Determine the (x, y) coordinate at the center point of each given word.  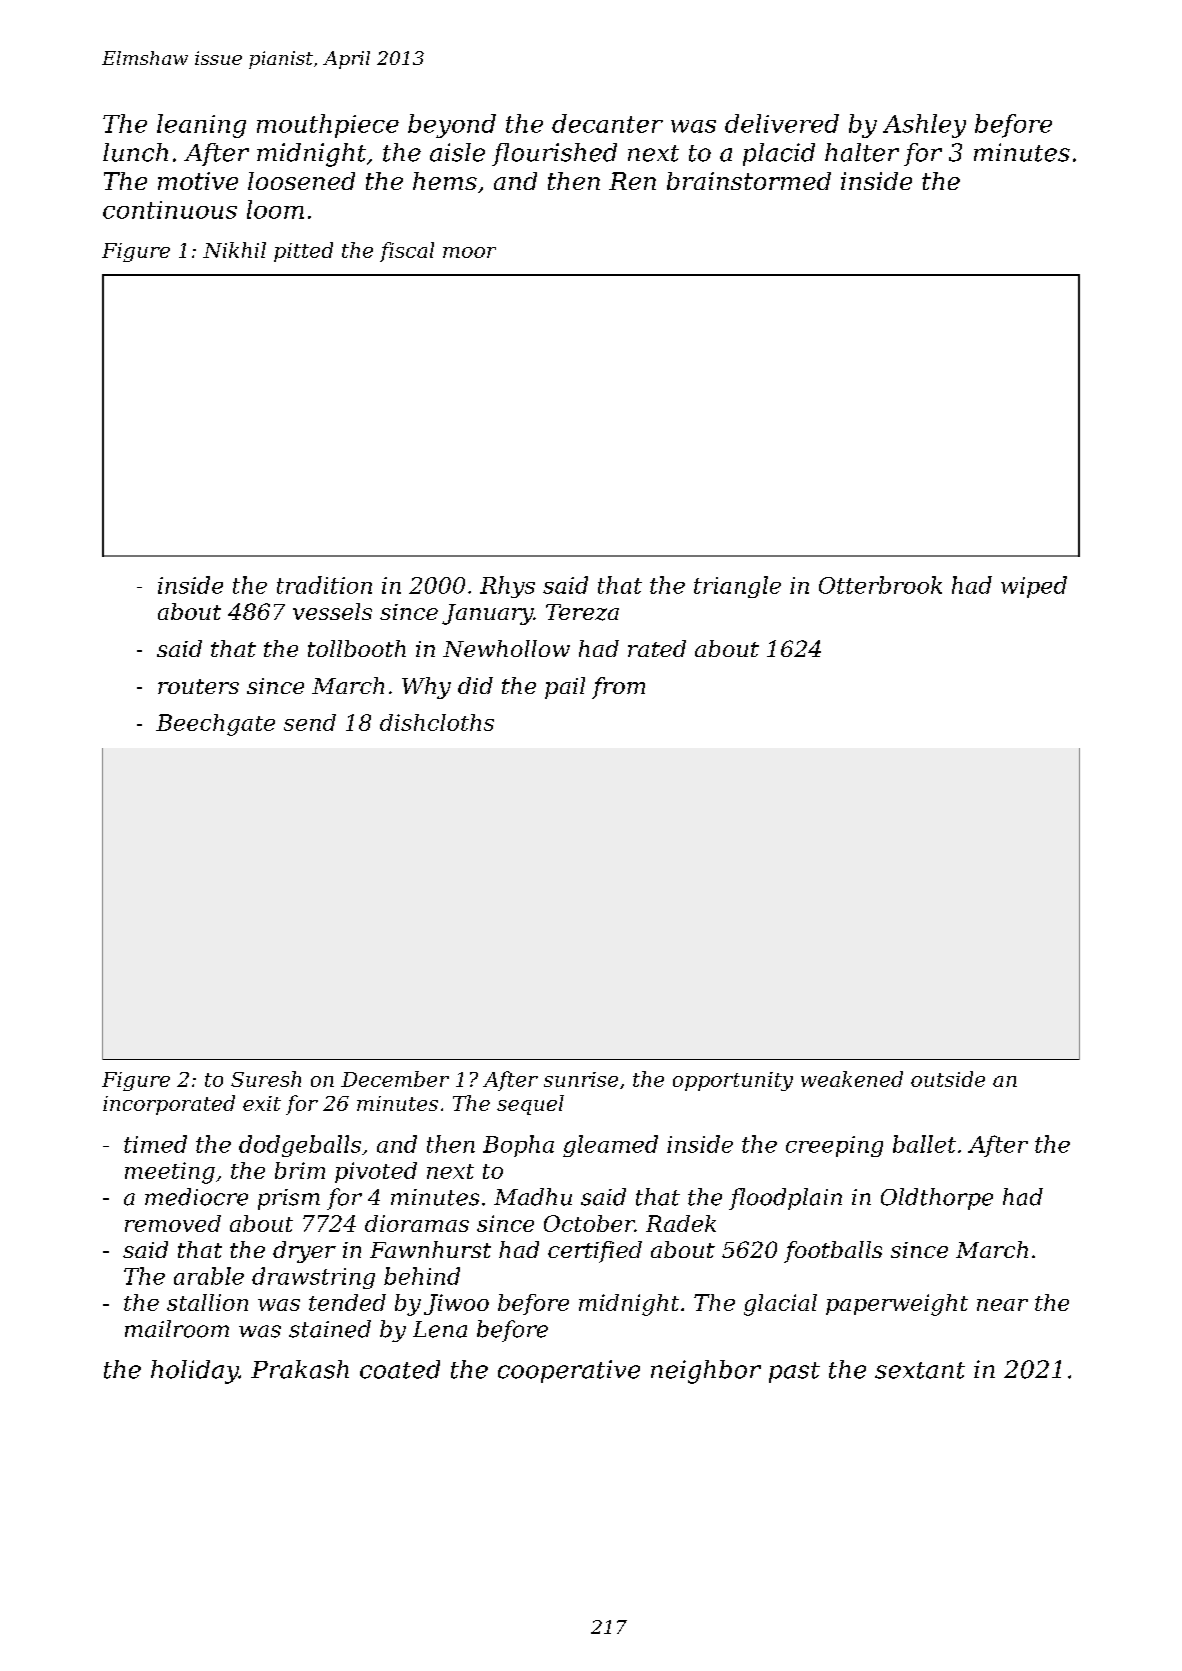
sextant (920, 1370)
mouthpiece (328, 126)
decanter (607, 123)
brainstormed (749, 181)
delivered (782, 123)
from (618, 688)
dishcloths (437, 722)
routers (198, 686)
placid (779, 154)
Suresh (266, 1079)
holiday (195, 1372)
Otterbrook (880, 585)
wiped (1034, 587)
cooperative (569, 1371)
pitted (303, 252)
